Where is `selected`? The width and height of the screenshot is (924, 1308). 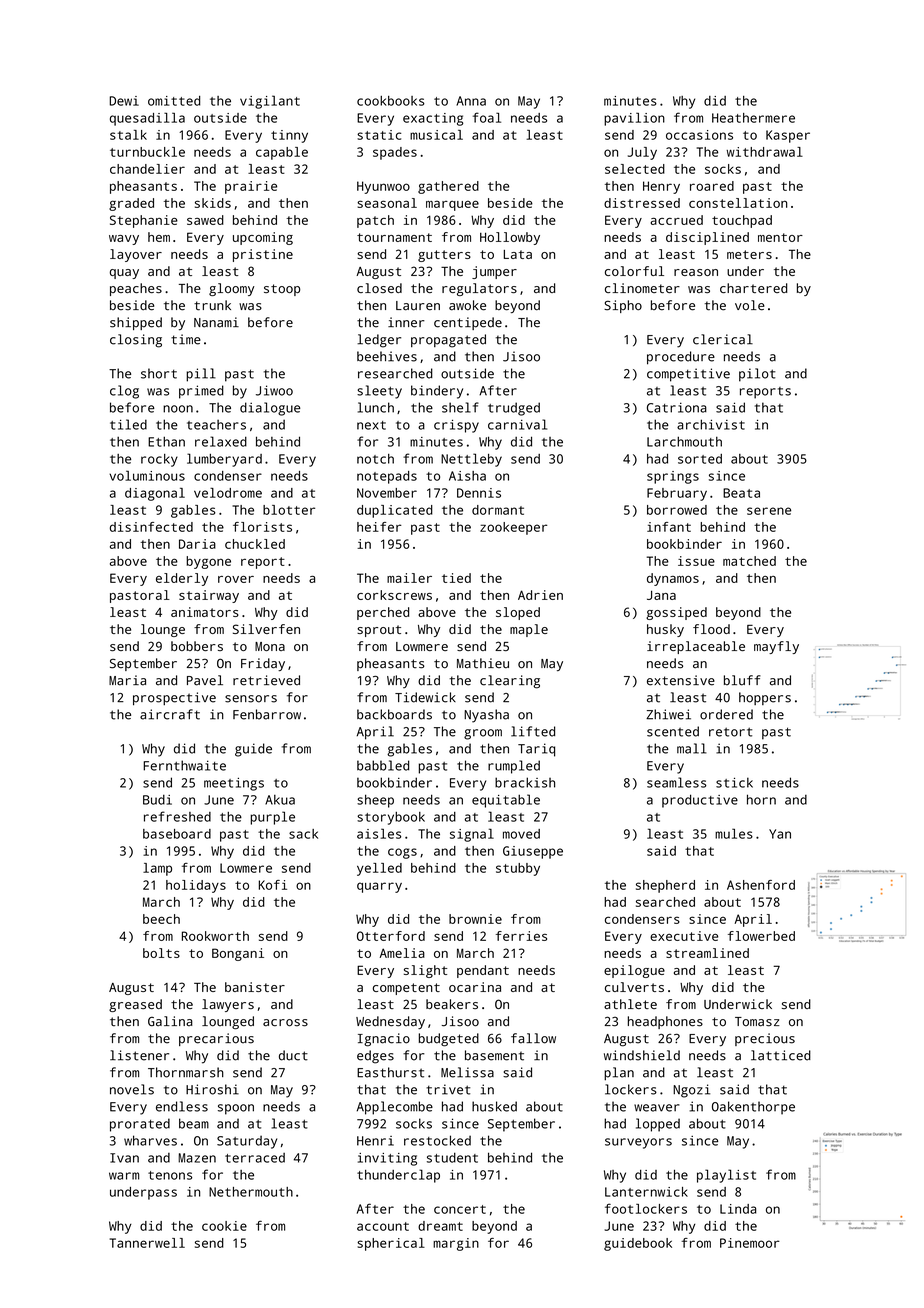
selected is located at coordinates (635, 169).
